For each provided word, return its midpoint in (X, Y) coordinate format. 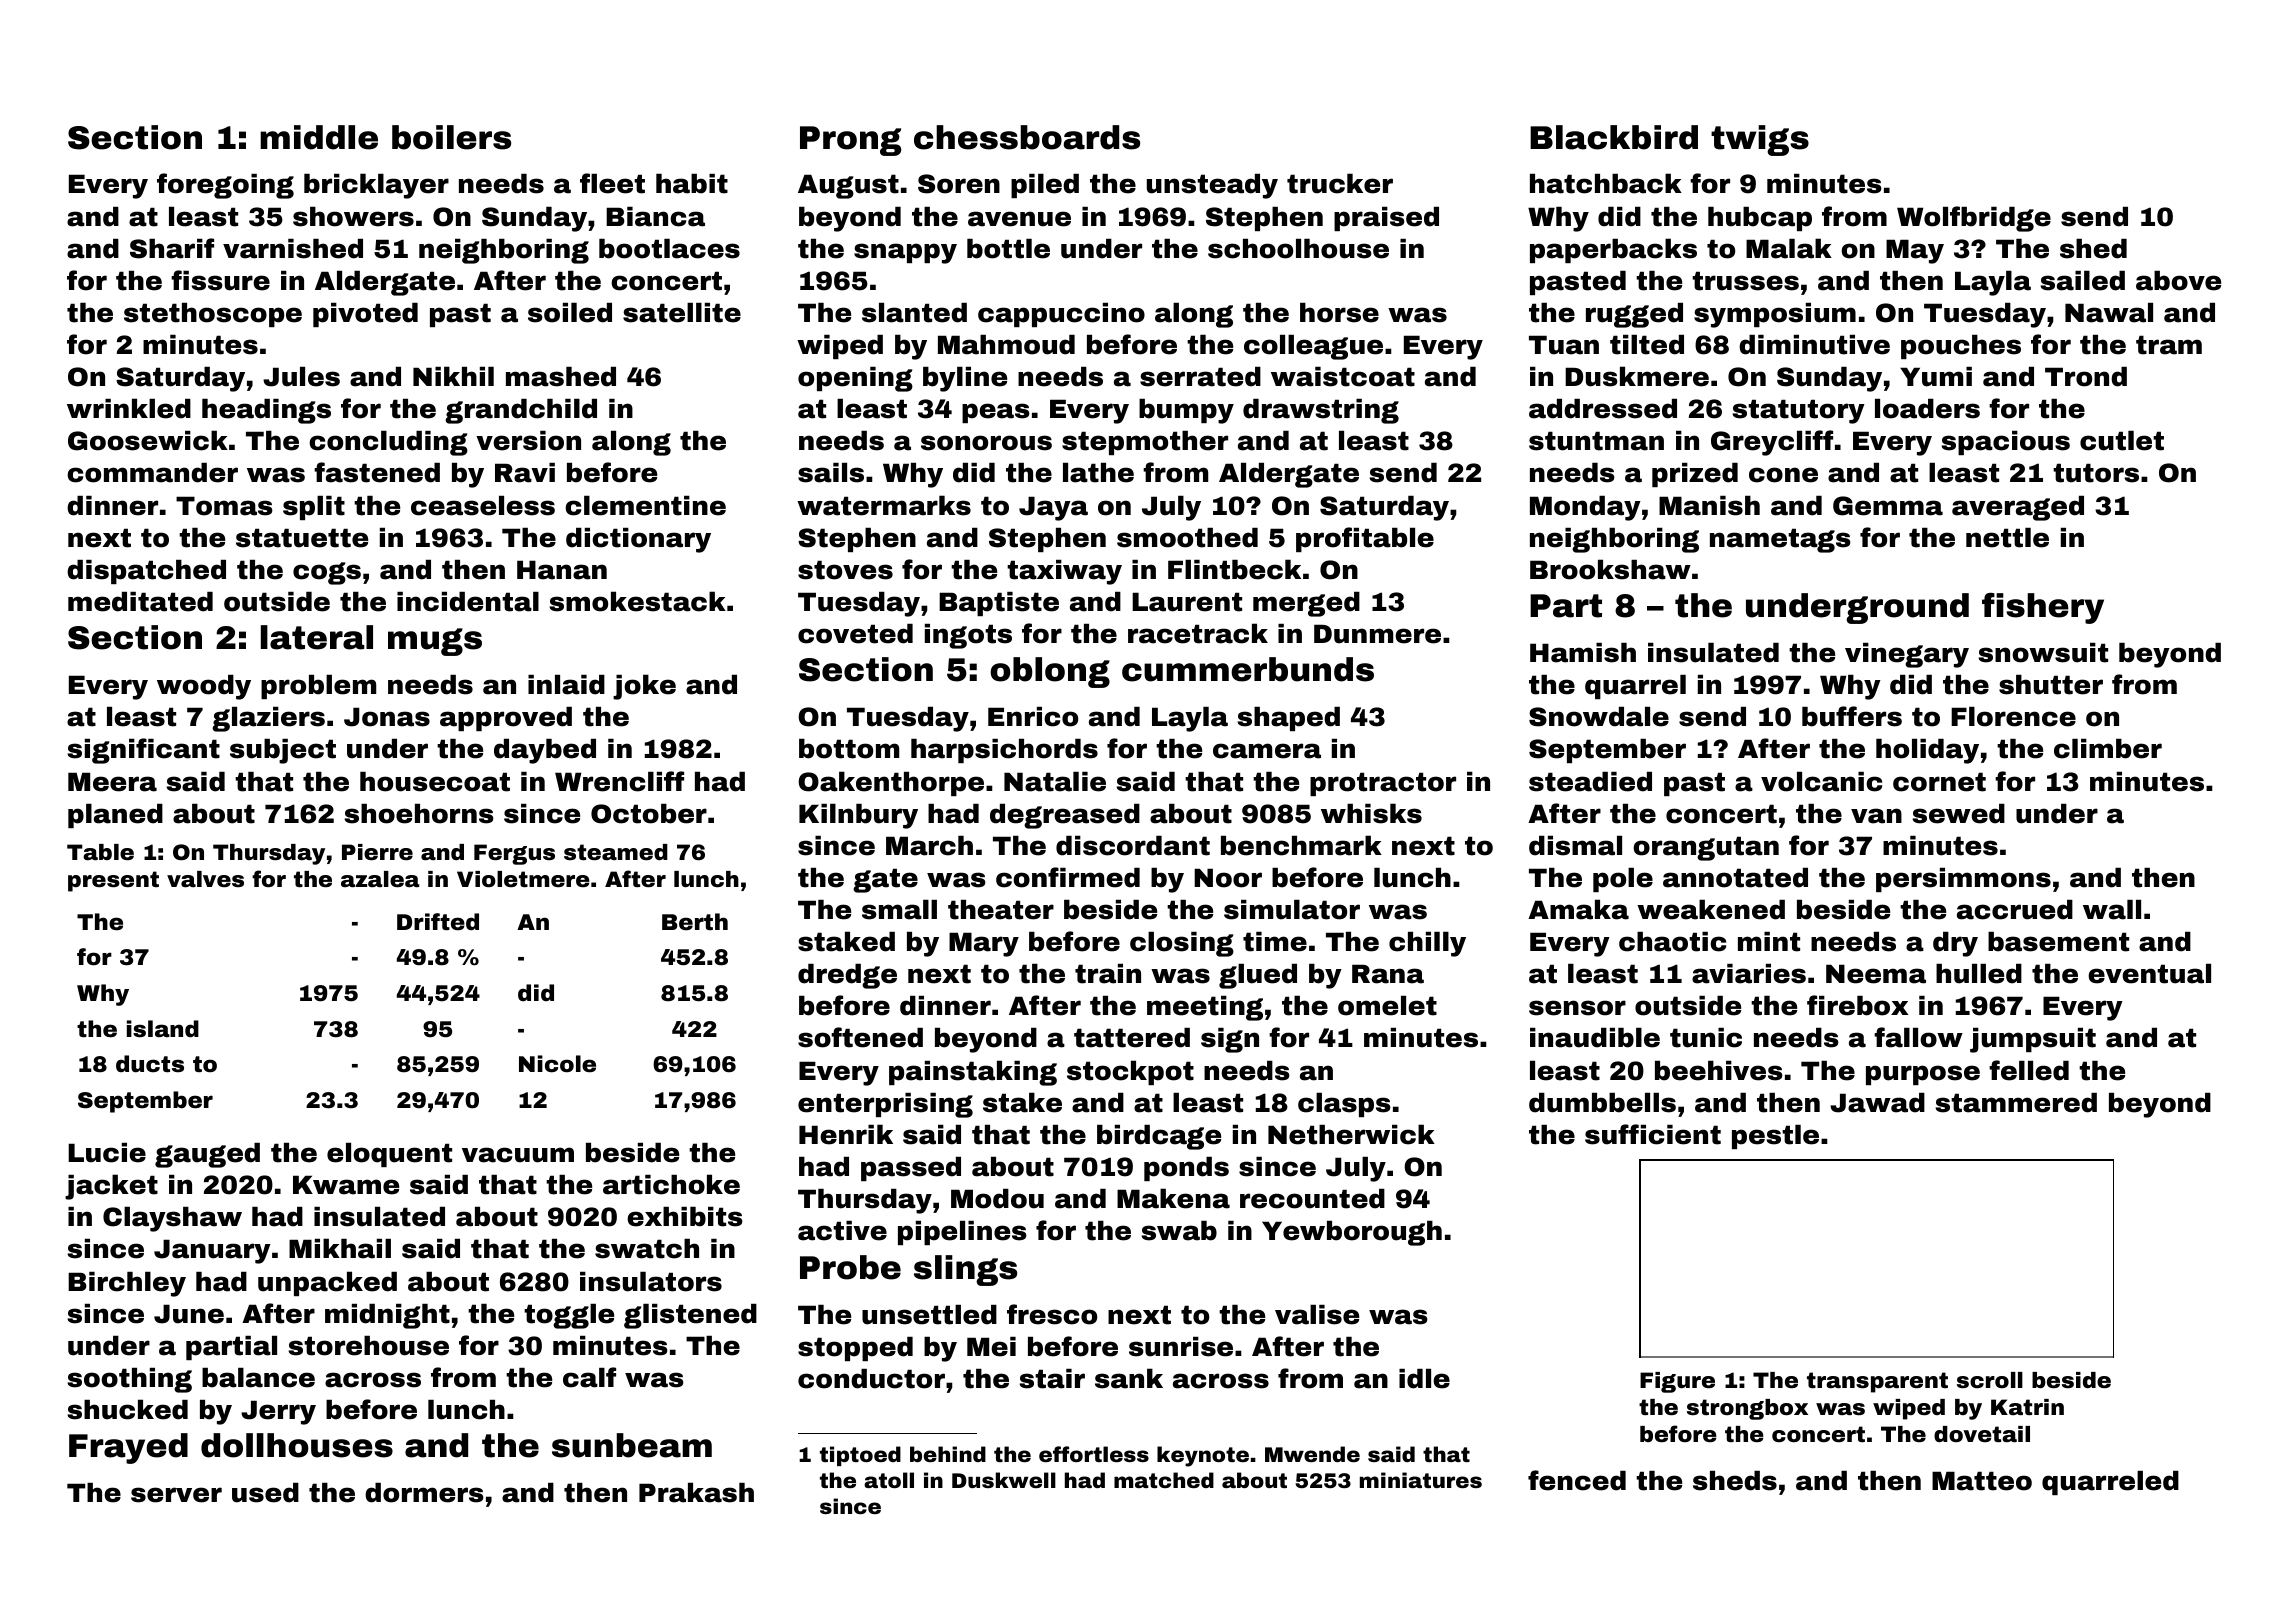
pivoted (365, 315)
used (265, 1493)
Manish (1709, 506)
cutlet (2122, 441)
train (1108, 974)
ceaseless (483, 506)
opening (855, 379)
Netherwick (1351, 1134)
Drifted (438, 922)
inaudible (1595, 1038)
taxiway (1064, 572)
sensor (1577, 1008)
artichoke (671, 1184)
